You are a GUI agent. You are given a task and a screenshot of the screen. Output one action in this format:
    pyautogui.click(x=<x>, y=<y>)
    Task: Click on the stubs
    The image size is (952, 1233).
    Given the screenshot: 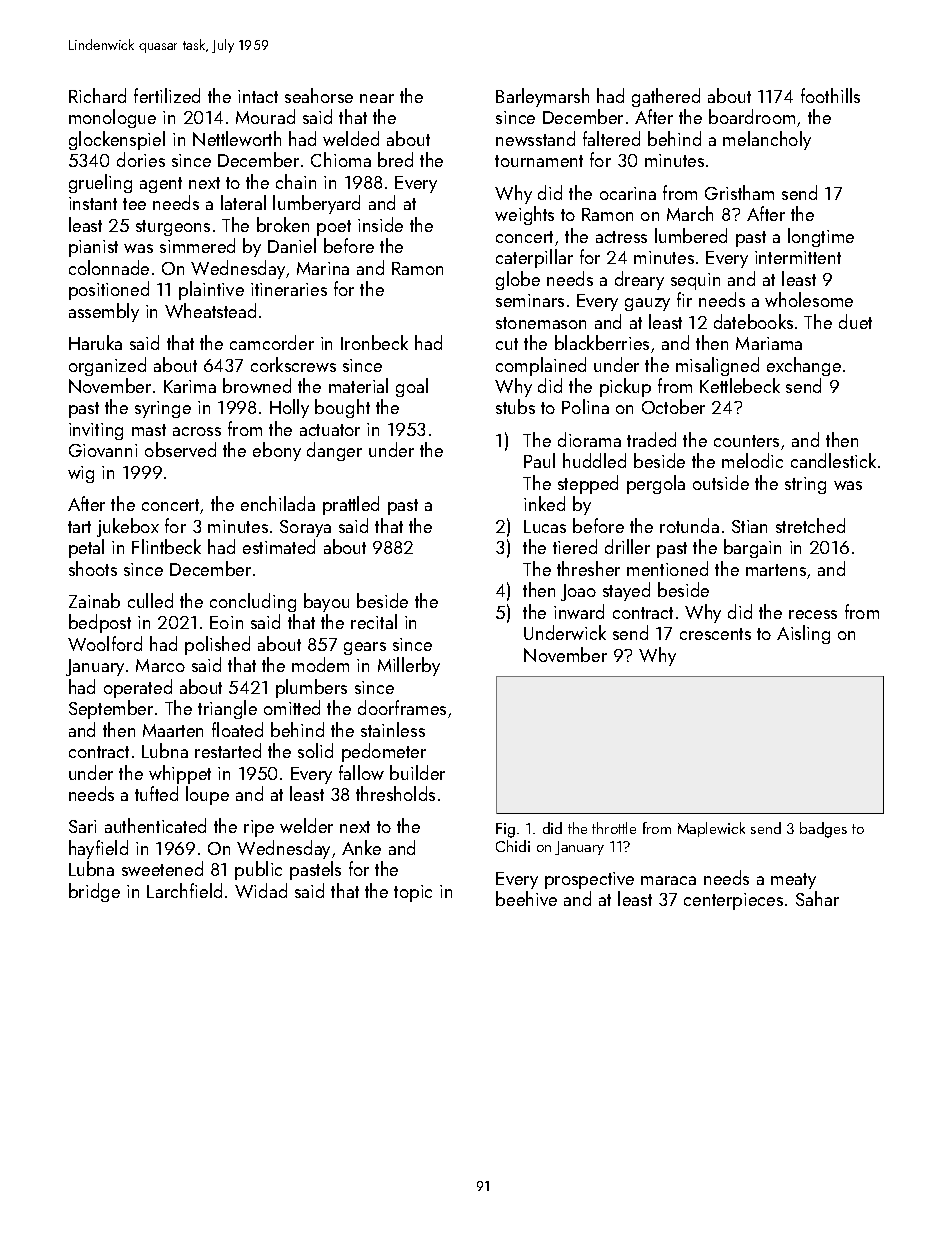 What is the action you would take?
    pyautogui.click(x=515, y=406)
